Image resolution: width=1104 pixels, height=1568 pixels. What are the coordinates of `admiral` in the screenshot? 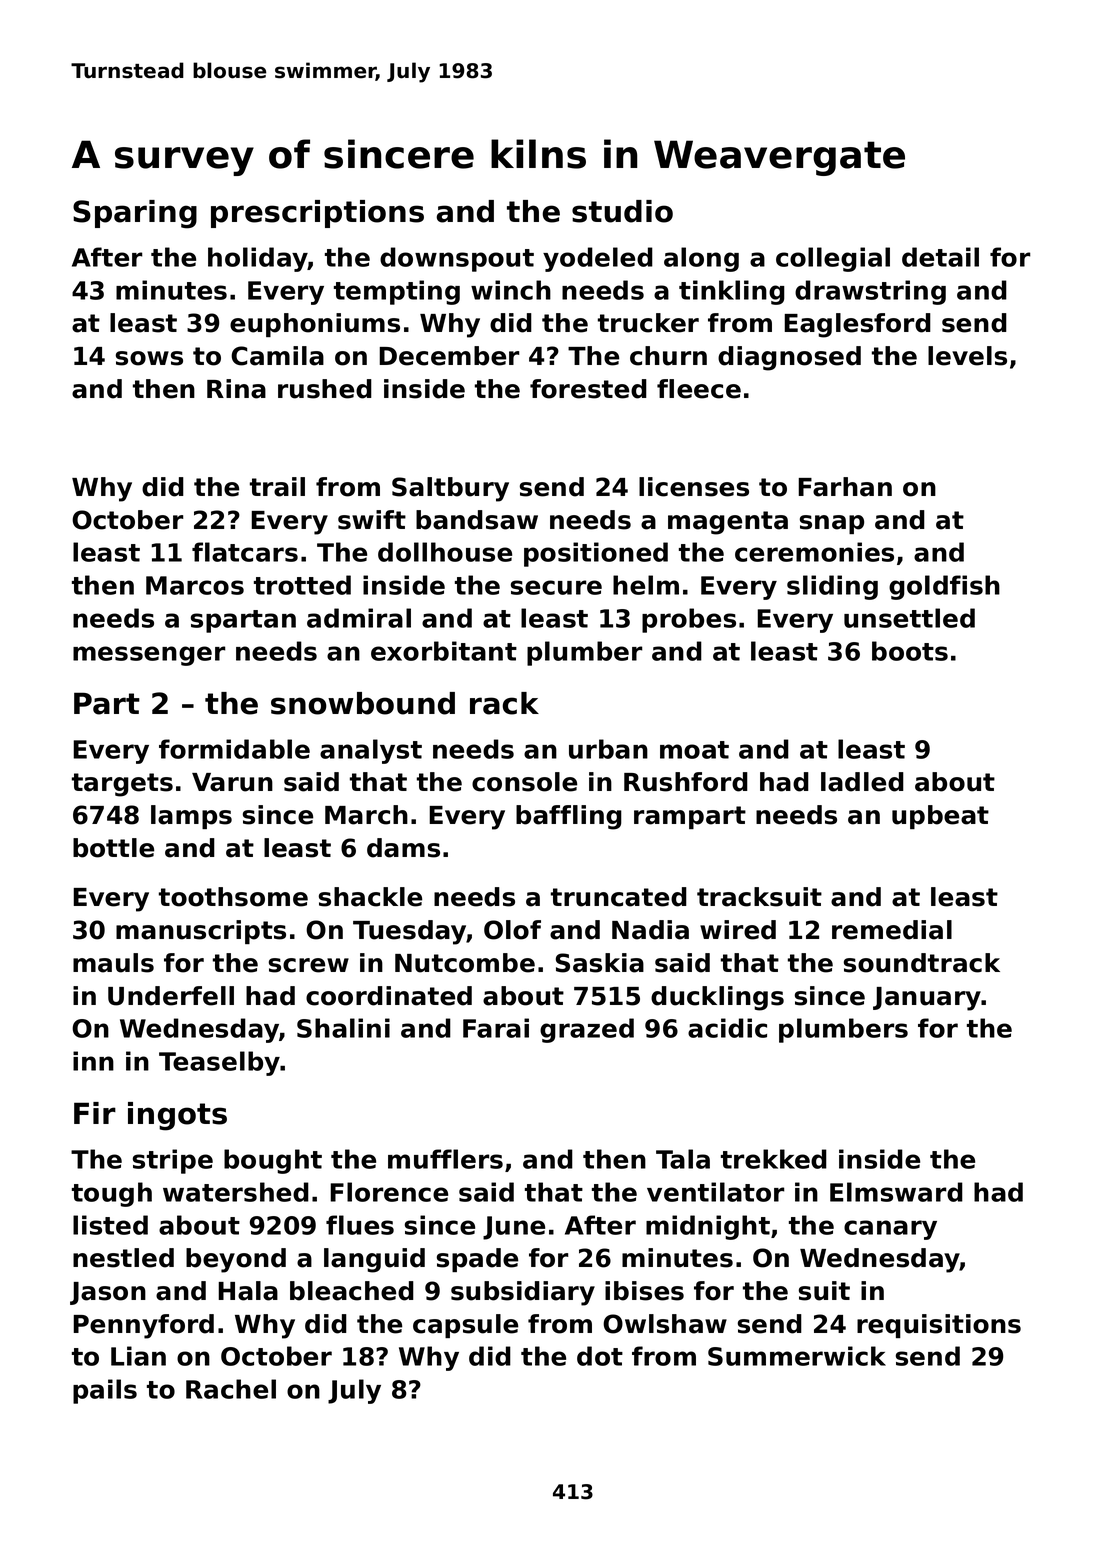 It's located at (359, 618).
